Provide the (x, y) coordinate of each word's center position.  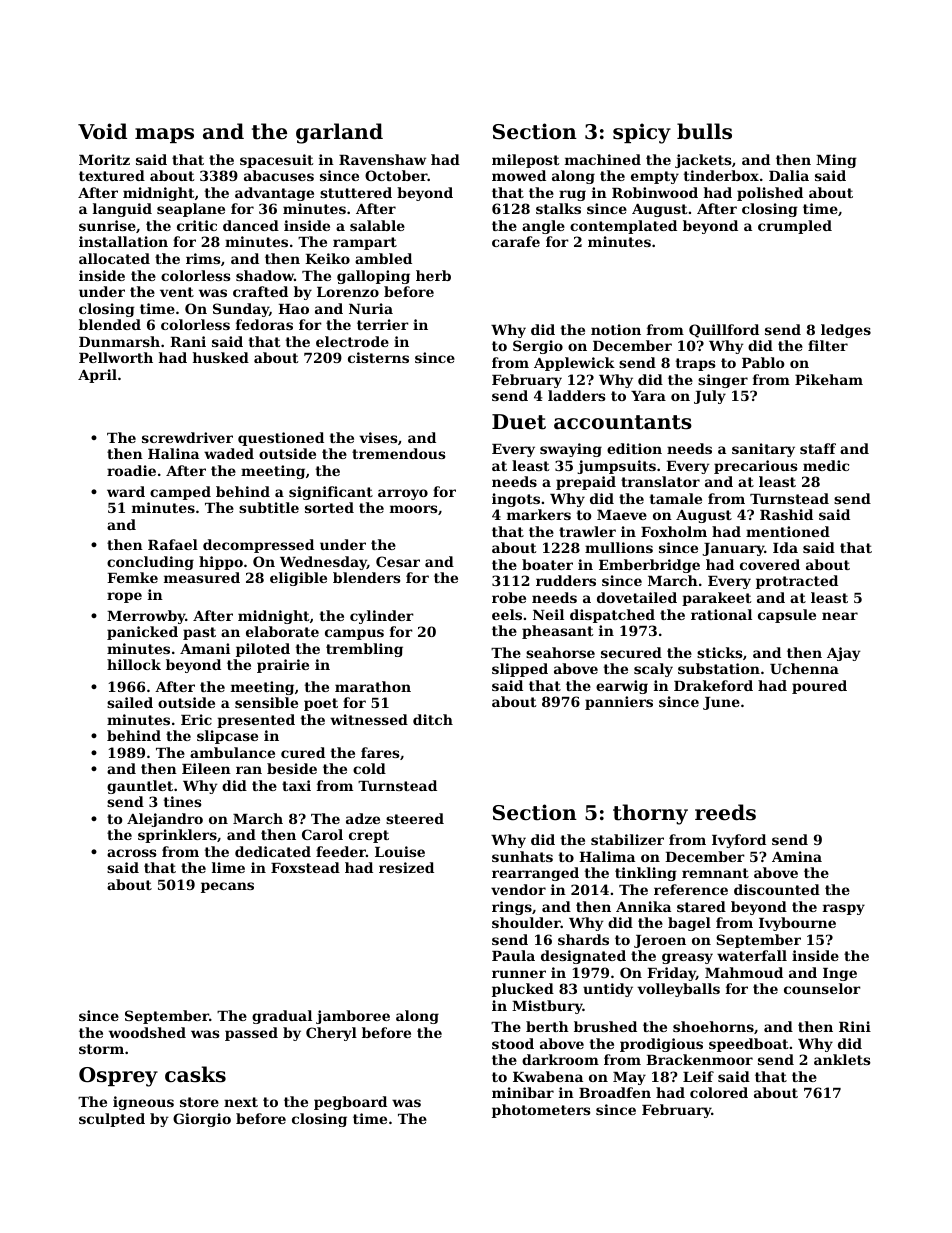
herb (433, 275)
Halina (173, 453)
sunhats (522, 856)
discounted (777, 889)
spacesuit (277, 161)
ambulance (232, 752)
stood (513, 1043)
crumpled (795, 227)
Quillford (724, 331)
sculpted (112, 1120)
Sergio (538, 347)
